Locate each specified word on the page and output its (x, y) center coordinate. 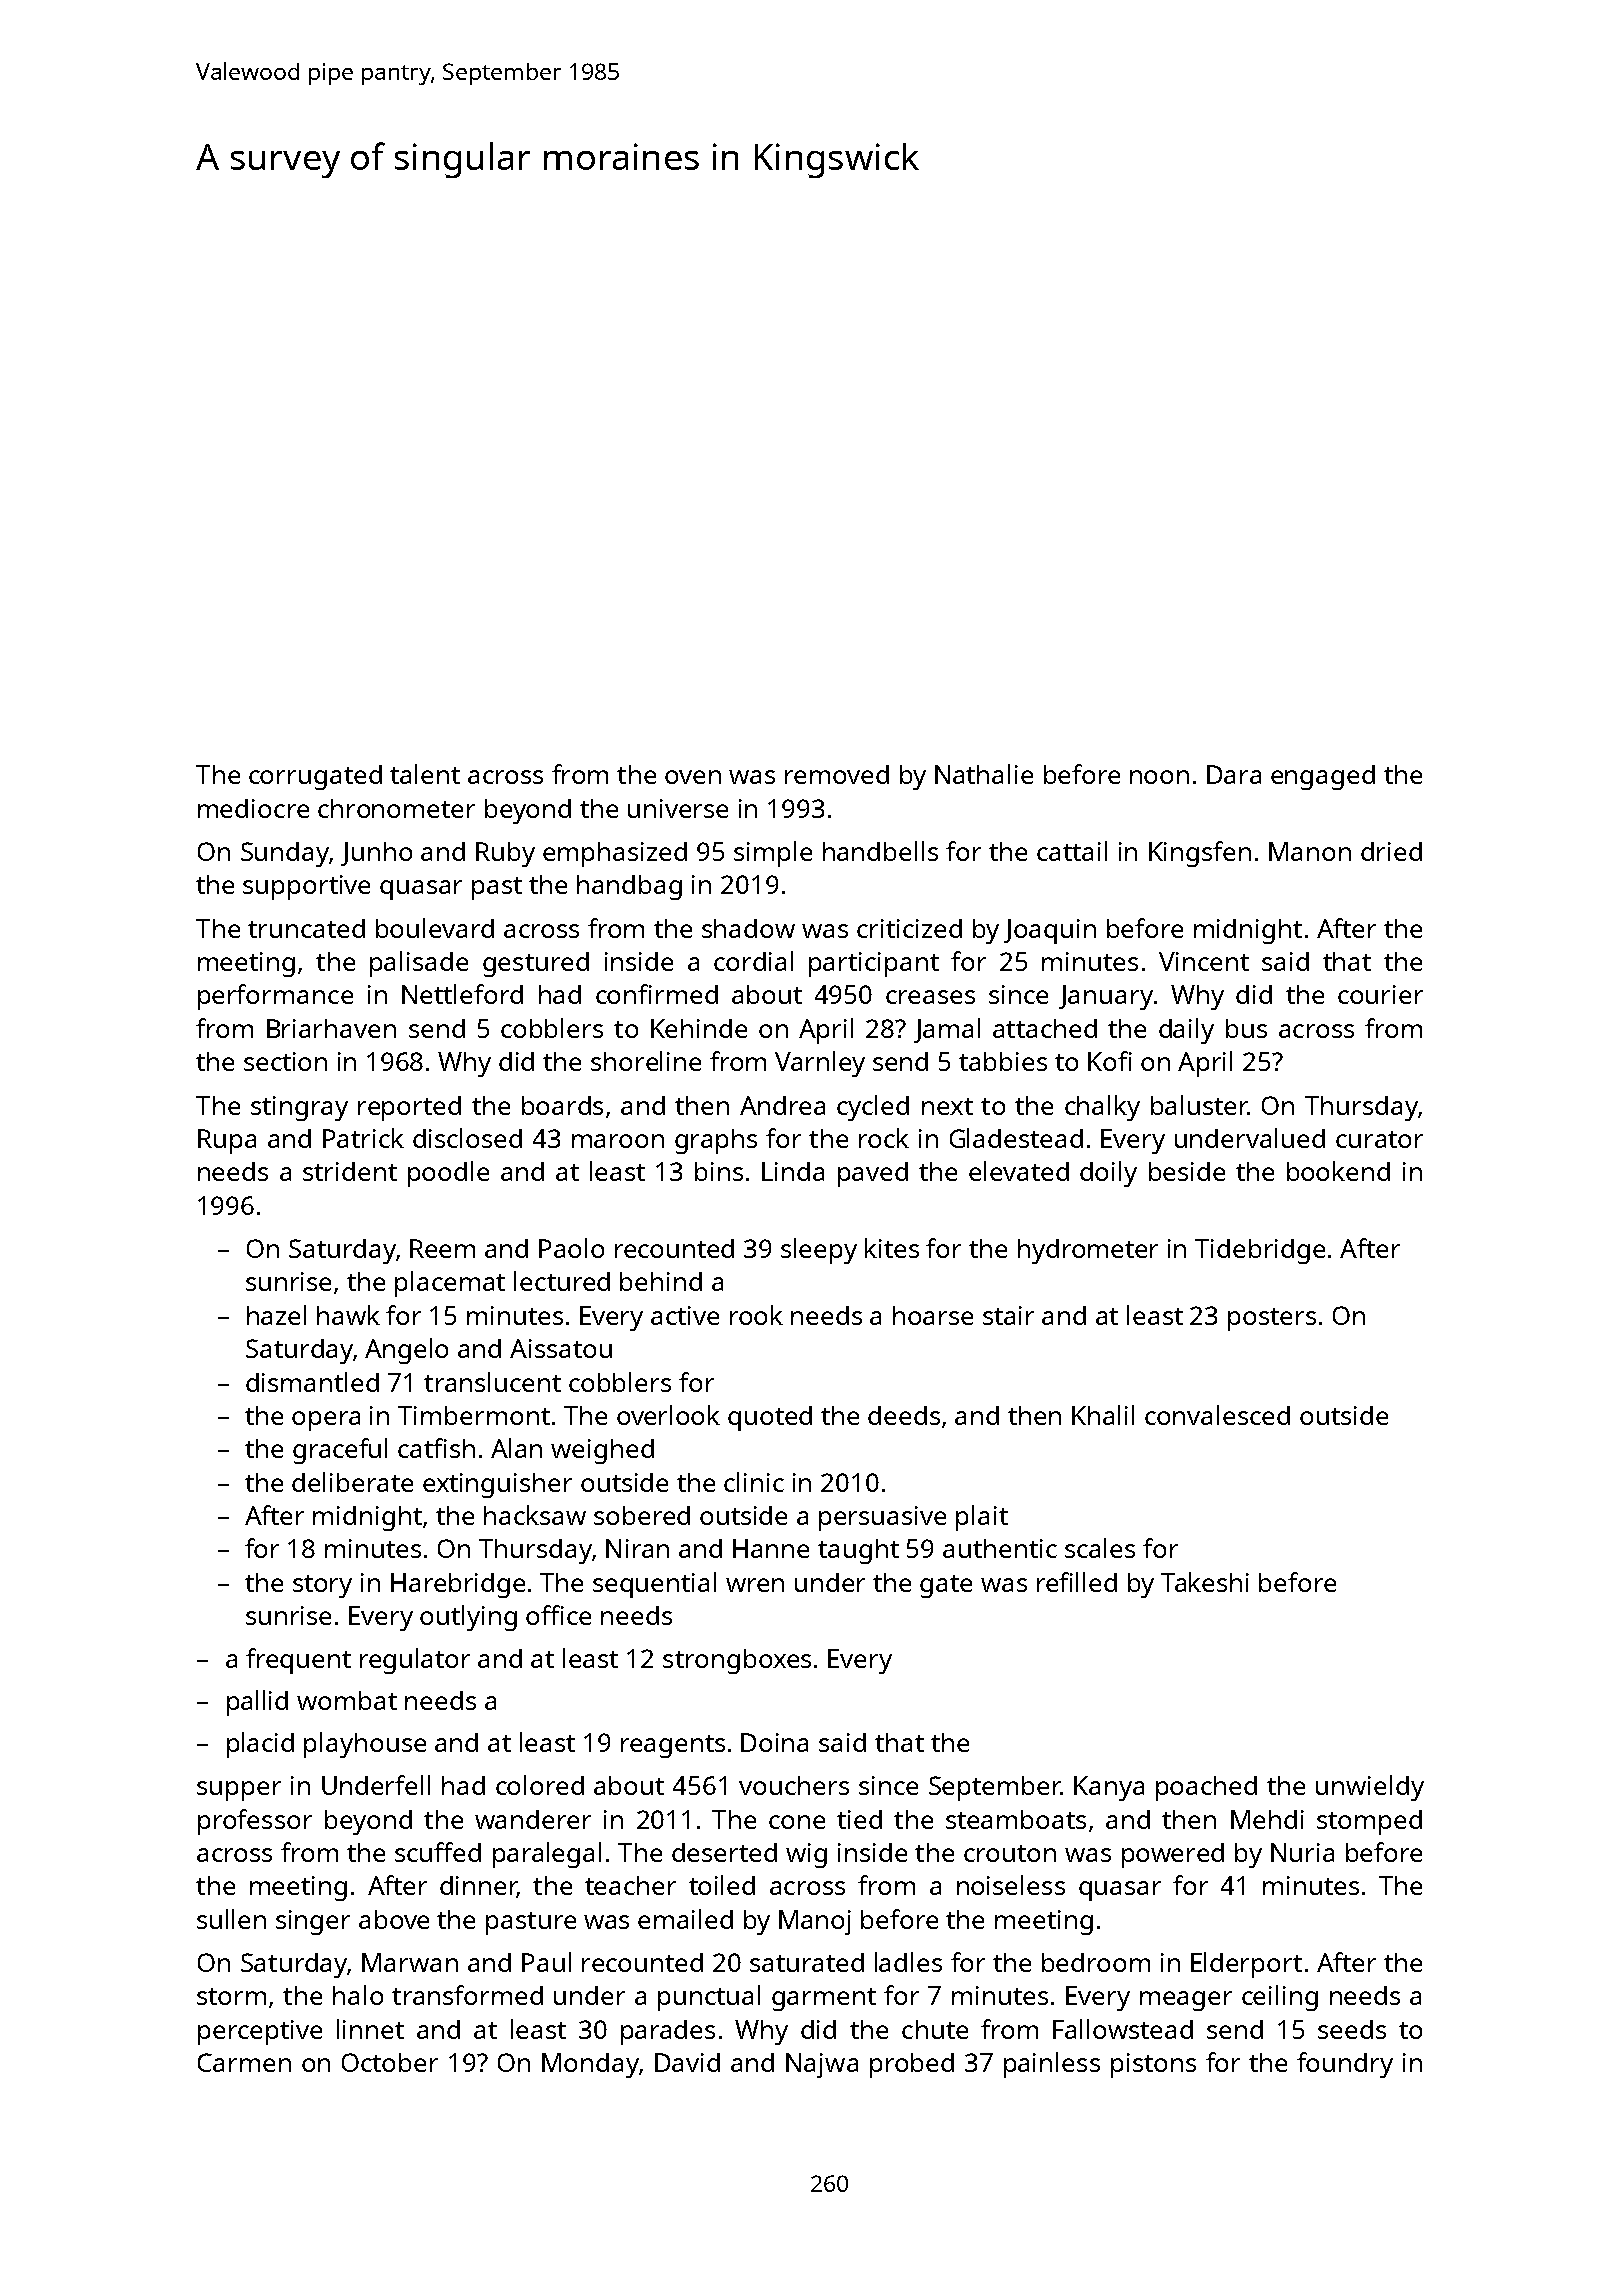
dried (1391, 851)
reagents (673, 1746)
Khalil (1103, 1415)
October (390, 2062)
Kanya (1109, 1788)
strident (350, 1171)
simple (773, 854)
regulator (415, 1661)
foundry (1345, 2065)
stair (1008, 1315)
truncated (306, 928)
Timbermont (474, 1415)
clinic (754, 1482)
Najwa (822, 2065)
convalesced (1217, 1415)
